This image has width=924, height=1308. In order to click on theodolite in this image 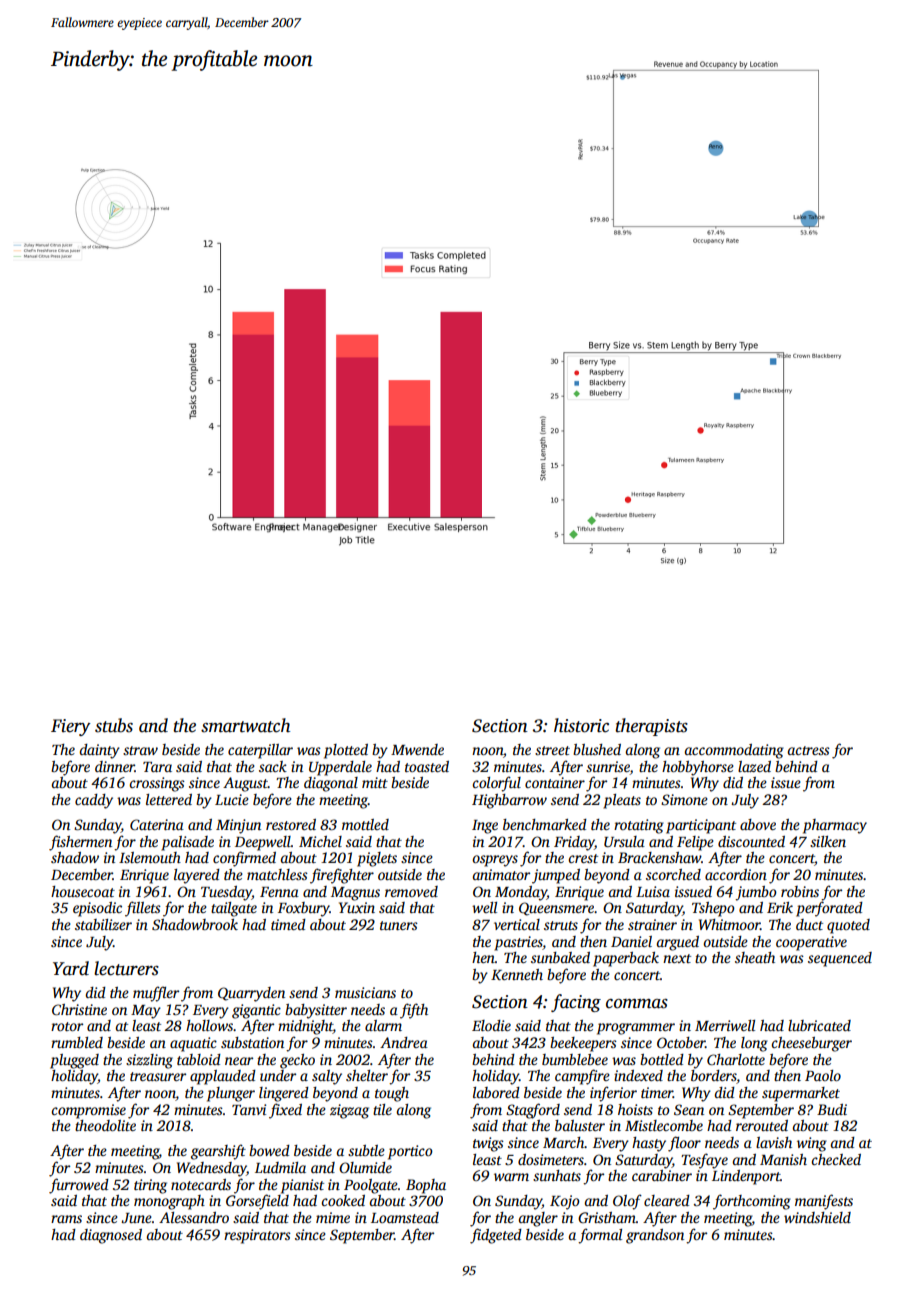, I will do `click(105, 1125)`.
